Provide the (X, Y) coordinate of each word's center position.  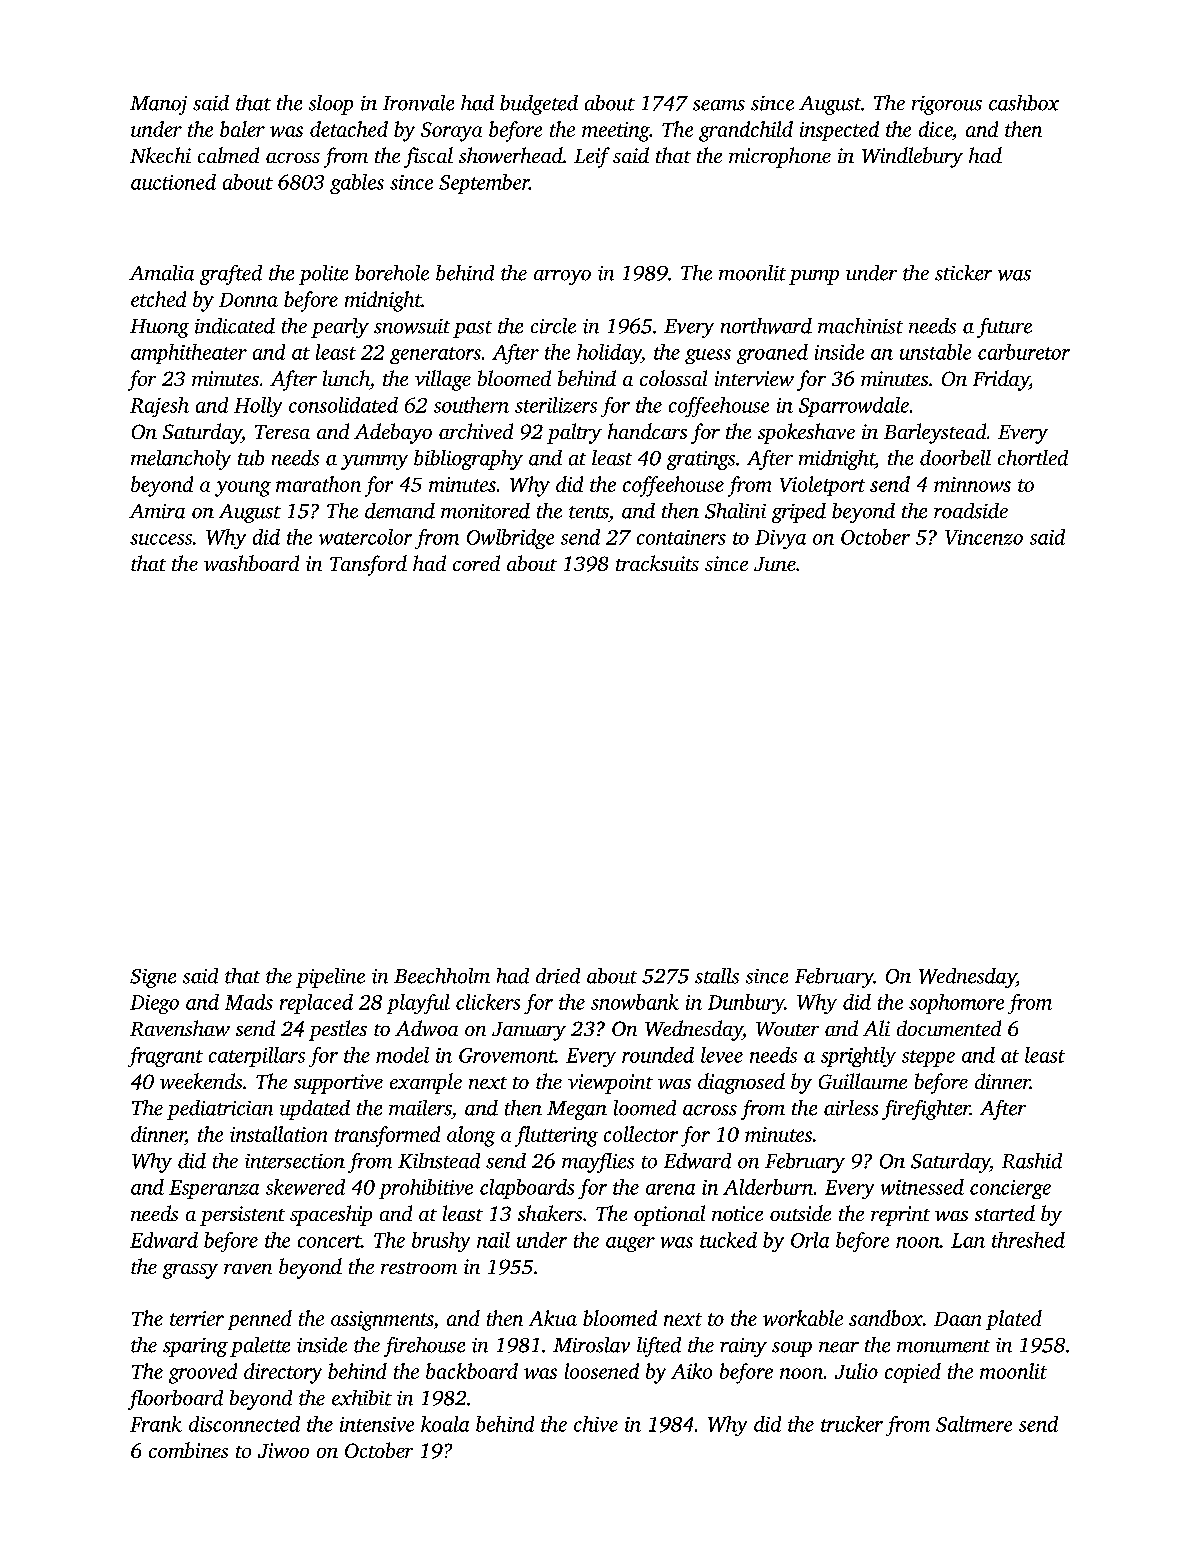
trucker (852, 1424)
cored (476, 563)
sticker (963, 273)
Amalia (161, 273)
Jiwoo (283, 1450)
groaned (772, 354)
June (775, 564)
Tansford (368, 565)
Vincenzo (984, 537)
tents (589, 512)
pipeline (330, 978)
